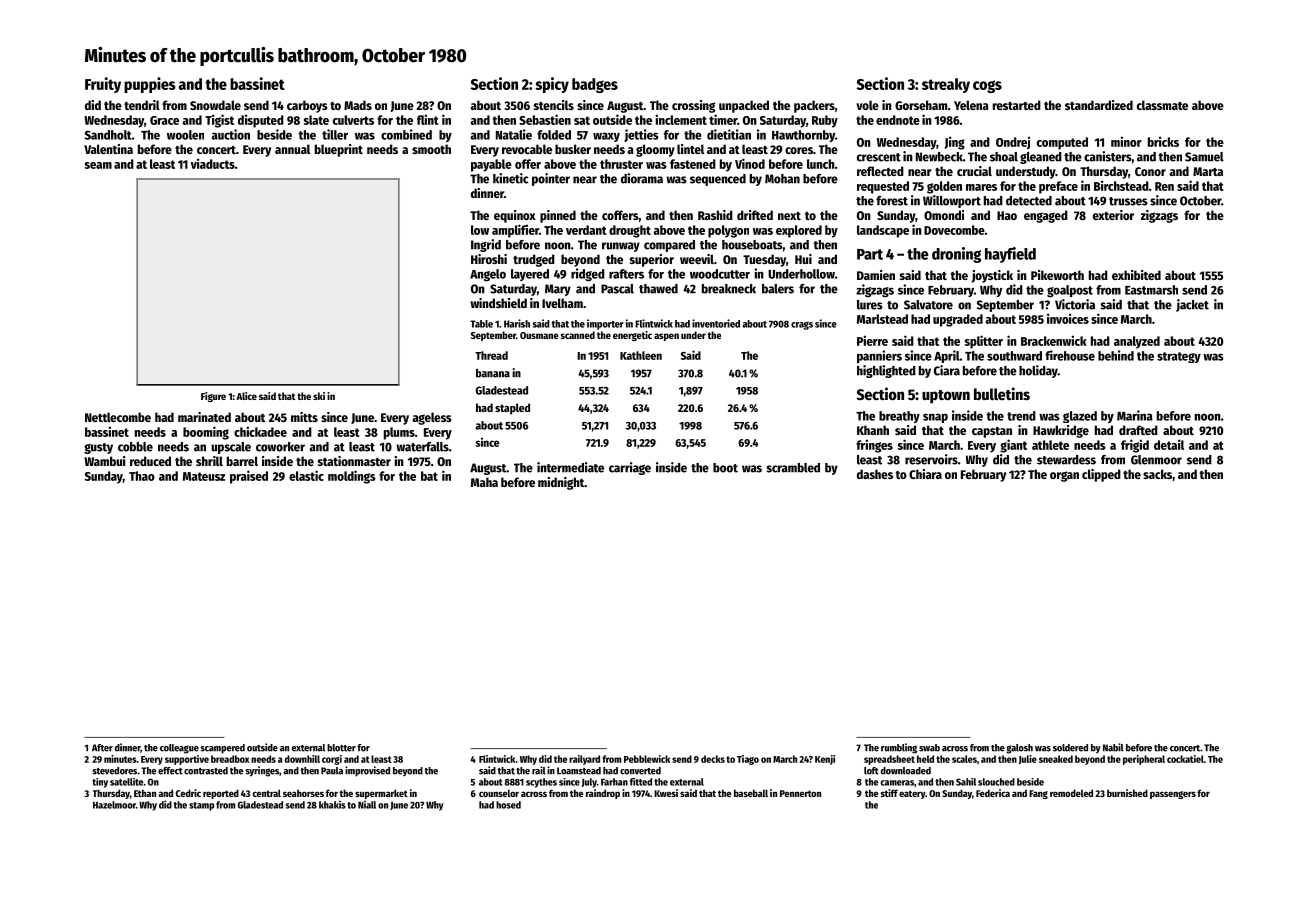 The height and width of the screenshot is (924, 1308). Describe the element at coordinates (1113, 215) in the screenshot. I see `exterior` at that location.
